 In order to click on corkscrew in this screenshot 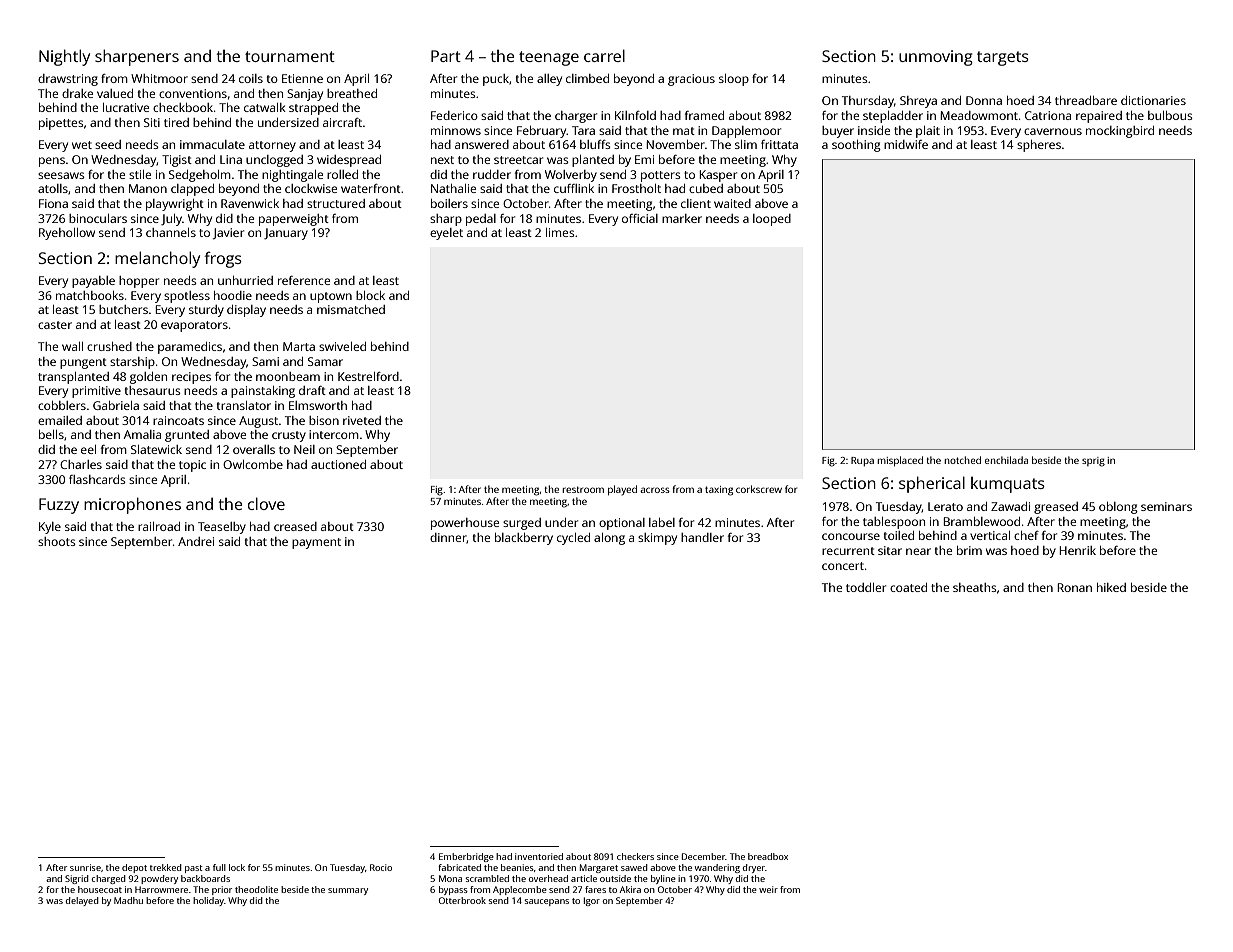, I will do `click(759, 489)`.
